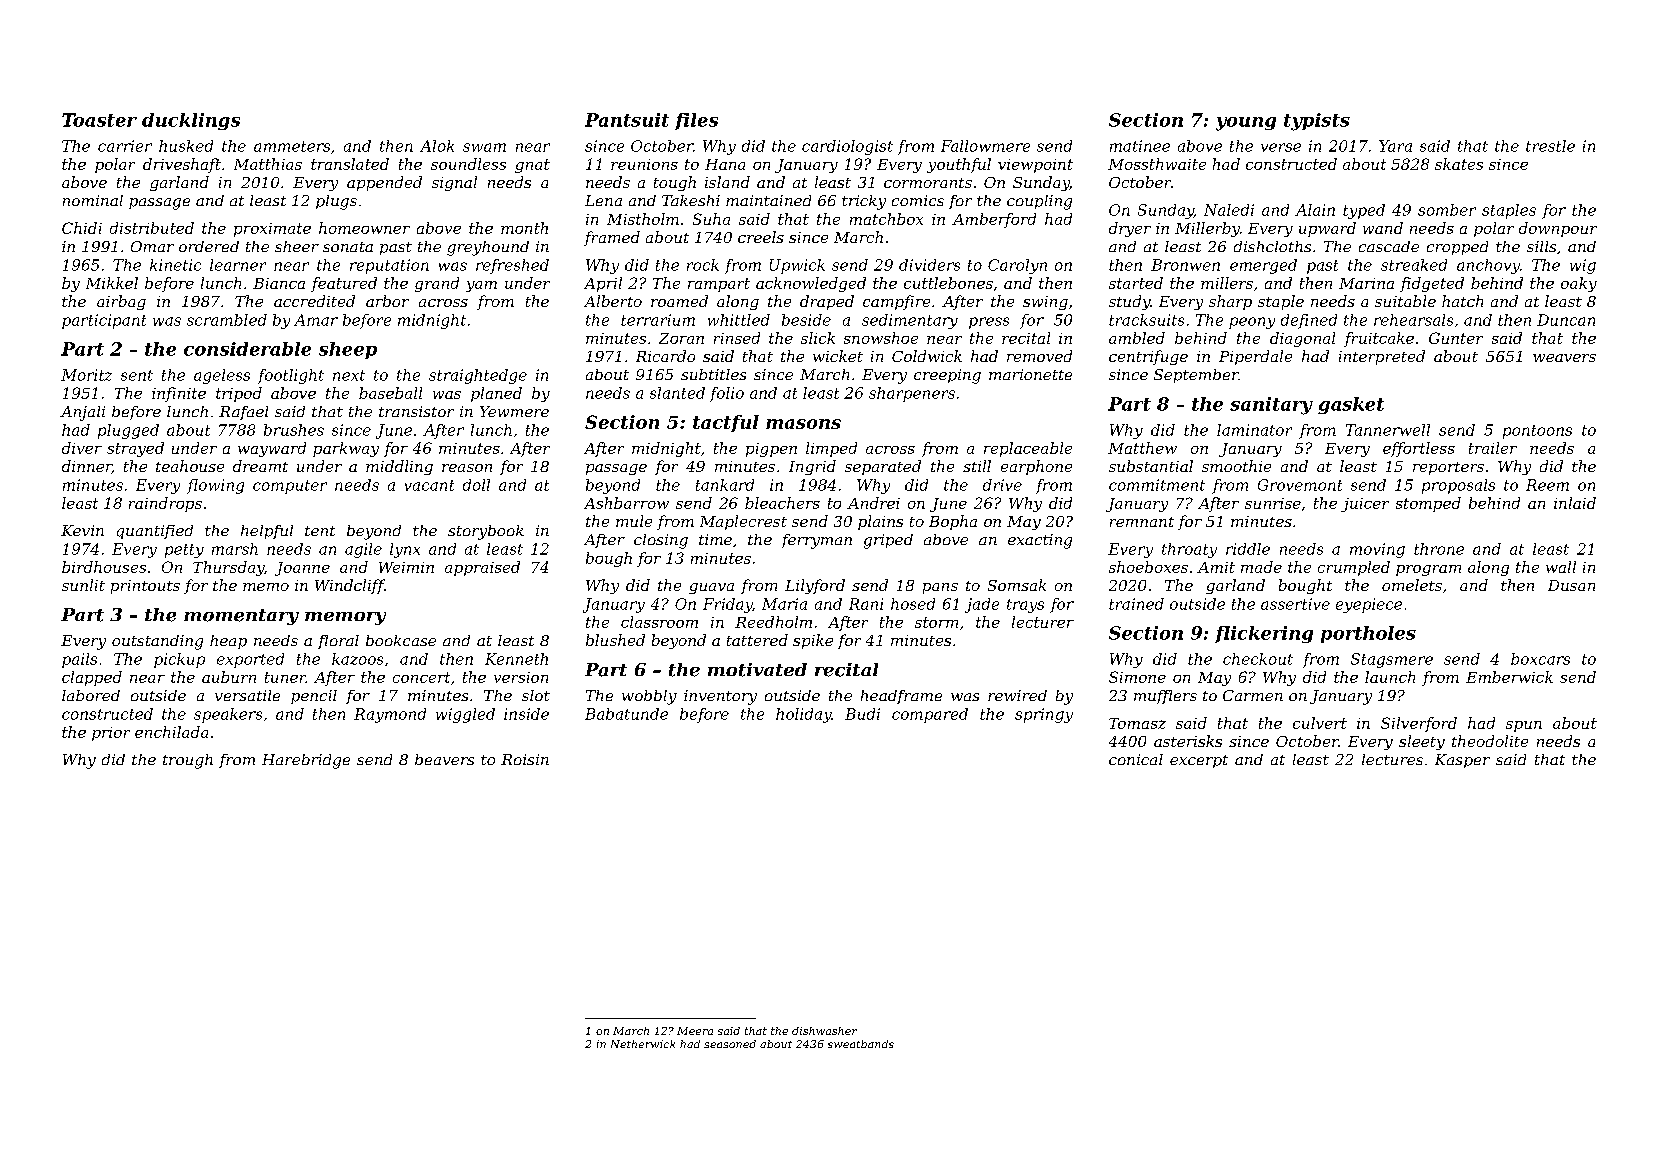 This screenshot has width=1658, height=1172. What do you see at coordinates (482, 568) in the screenshot?
I see `appraised` at bounding box center [482, 568].
